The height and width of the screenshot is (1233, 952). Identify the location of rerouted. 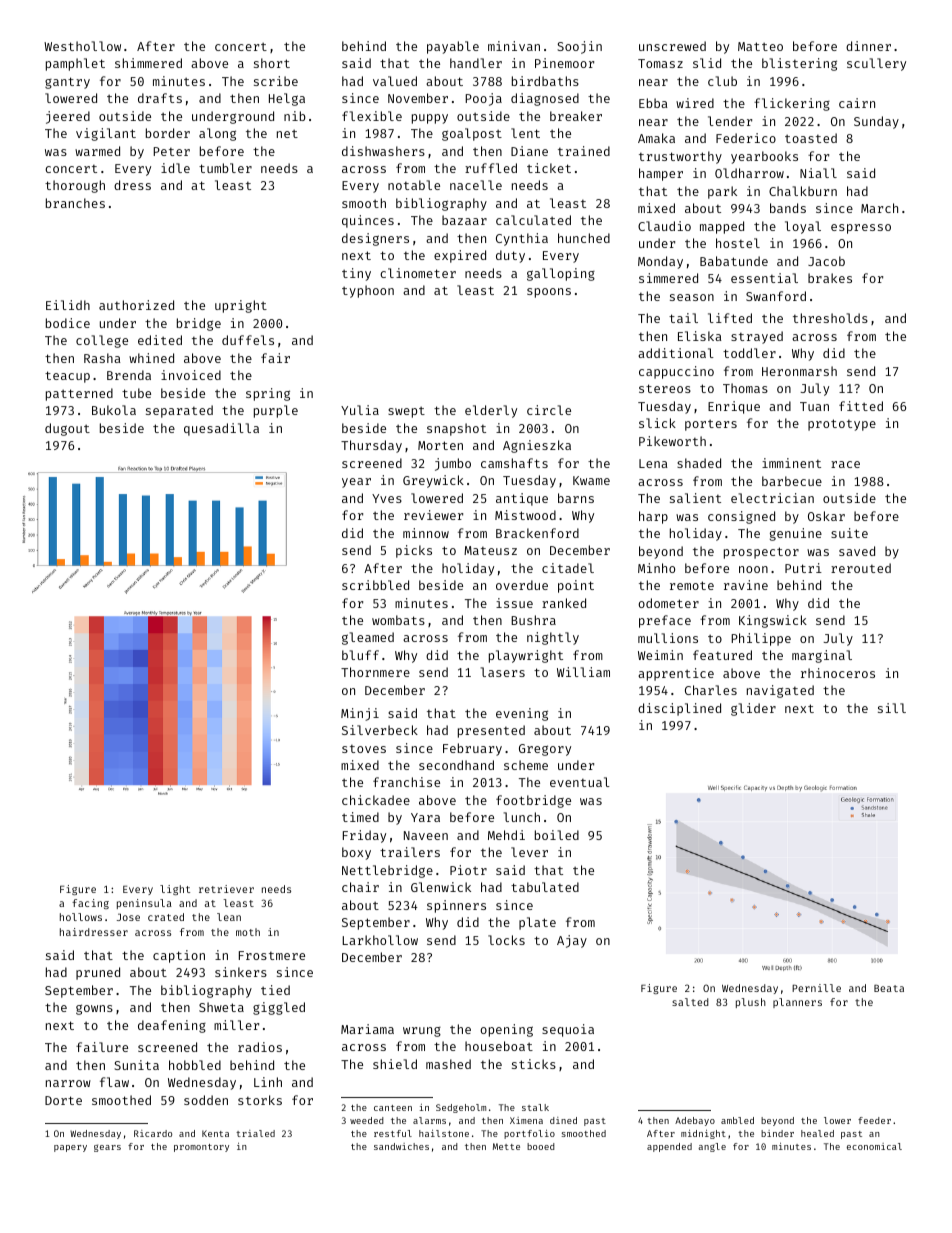
(861, 568).
